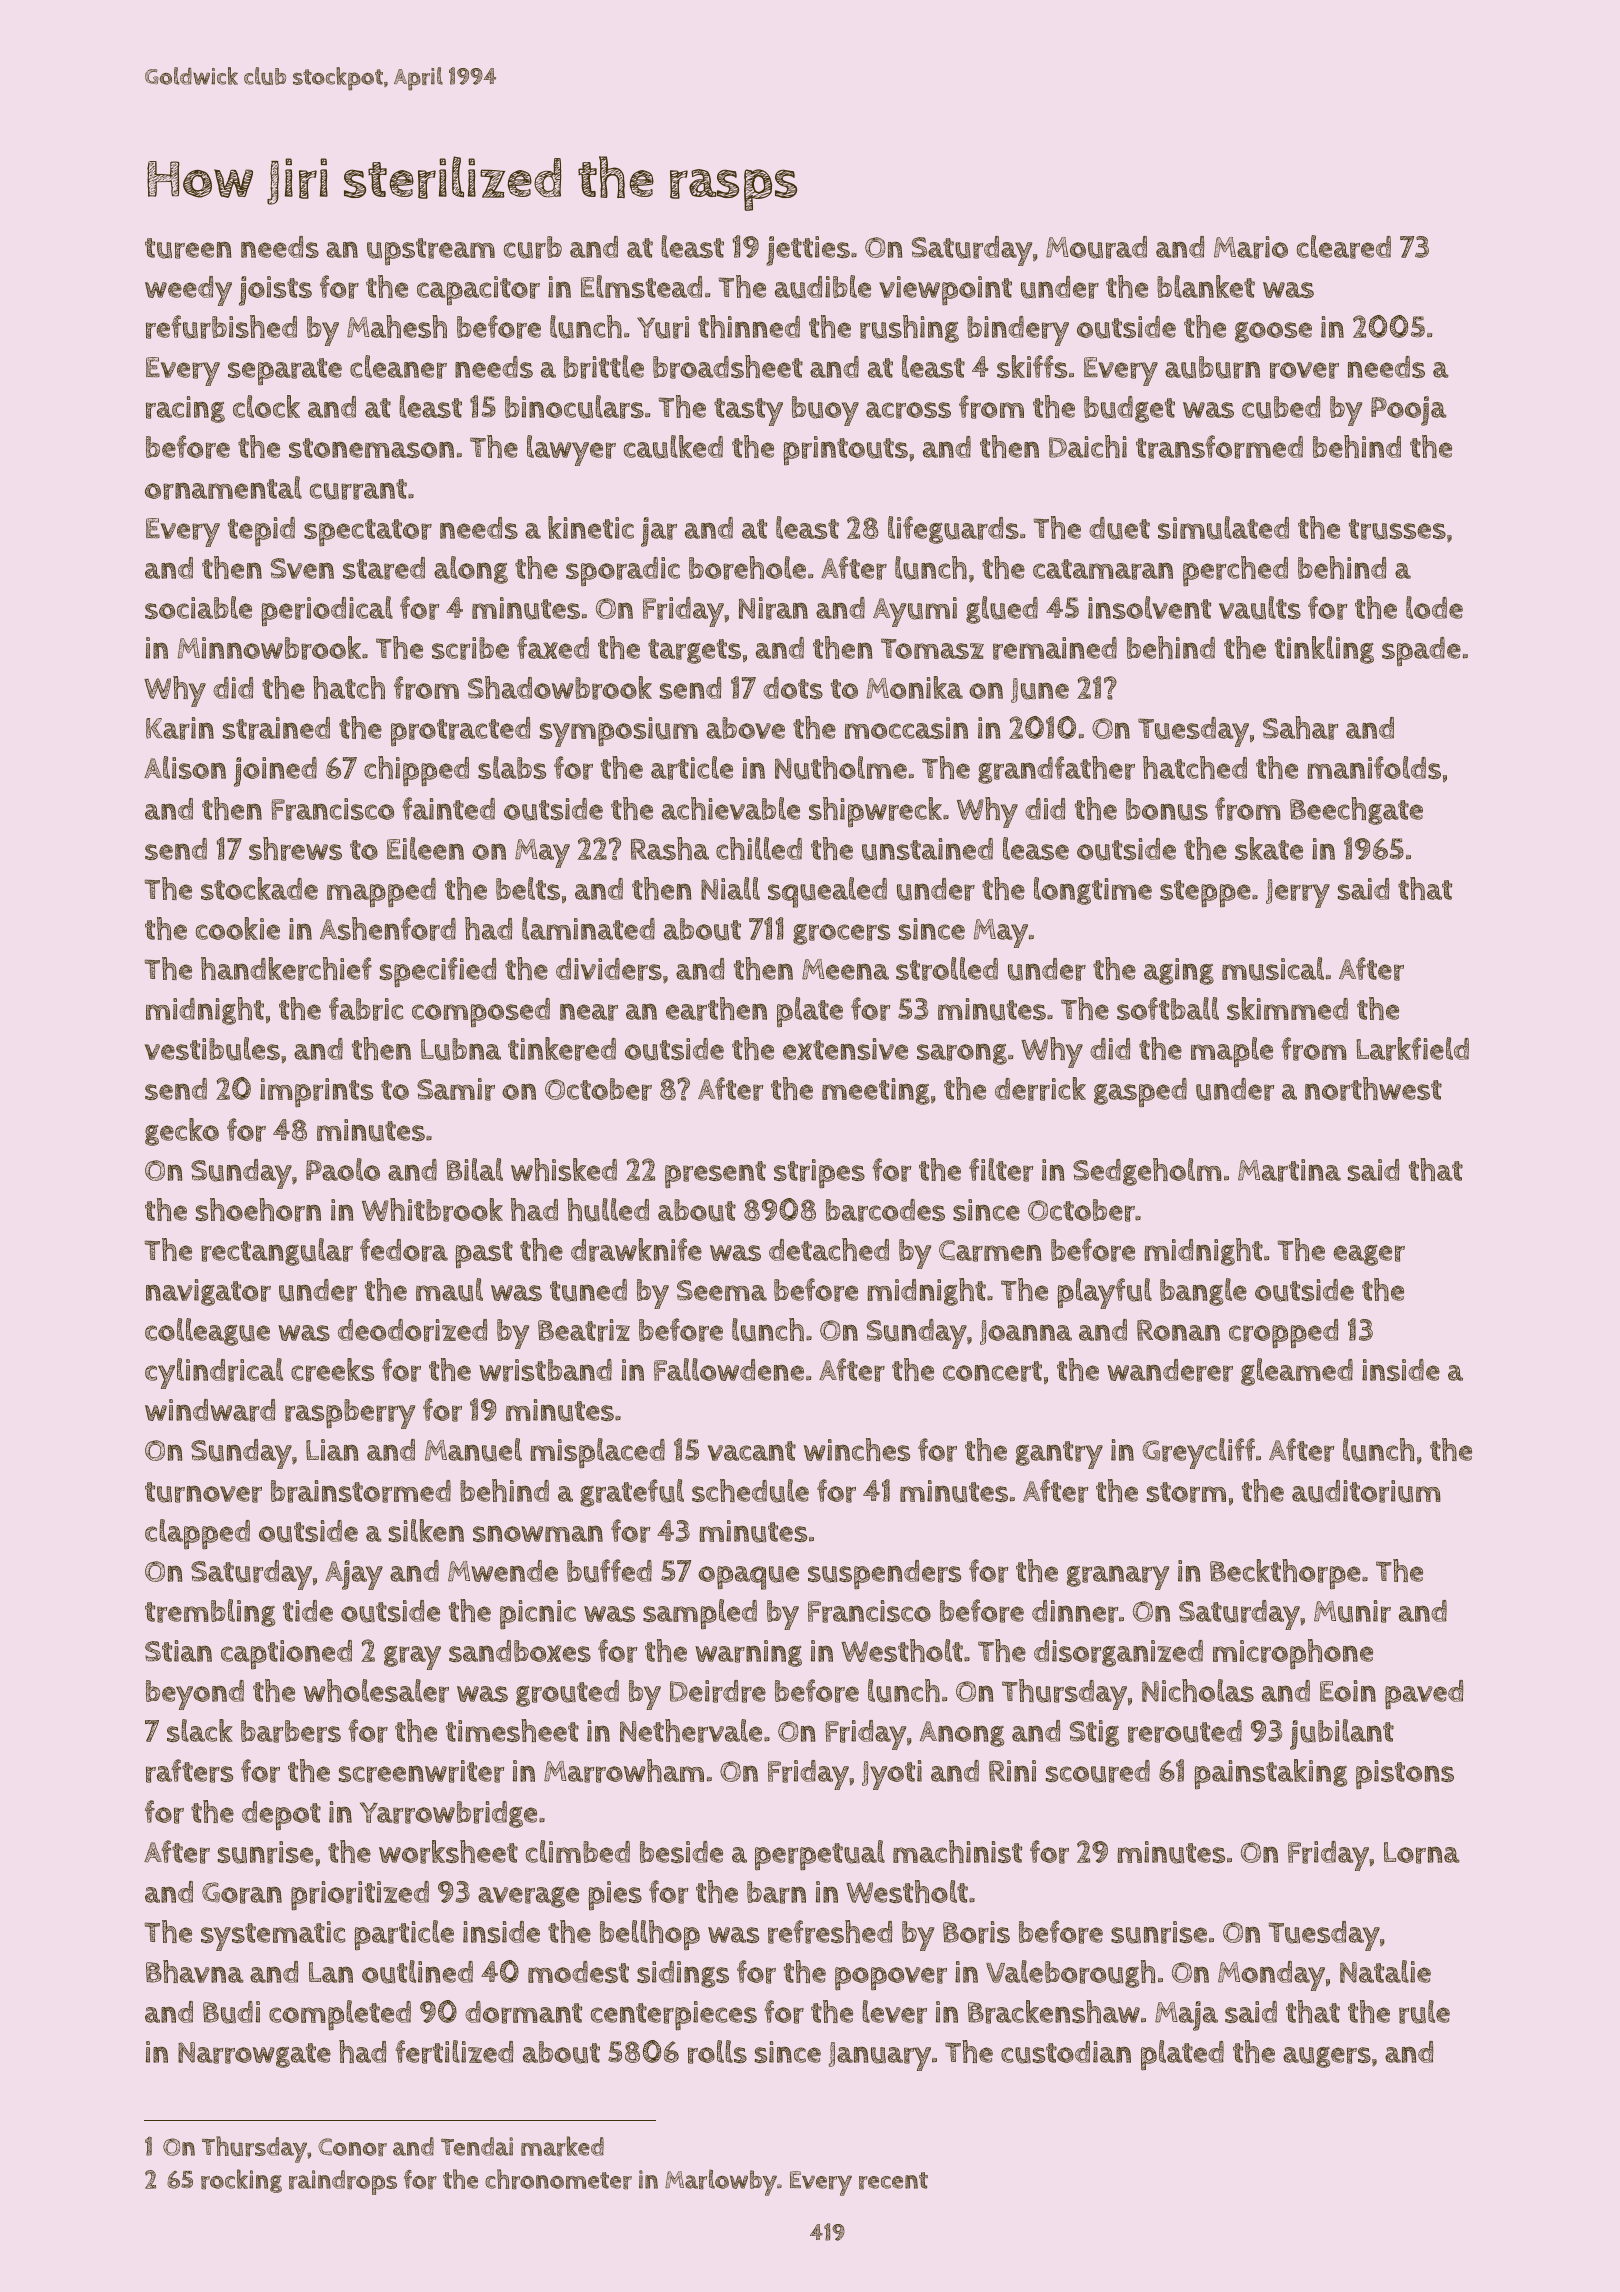 The height and width of the screenshot is (2292, 1620). Describe the element at coordinates (188, 248) in the screenshot. I see `tureen` at that location.
